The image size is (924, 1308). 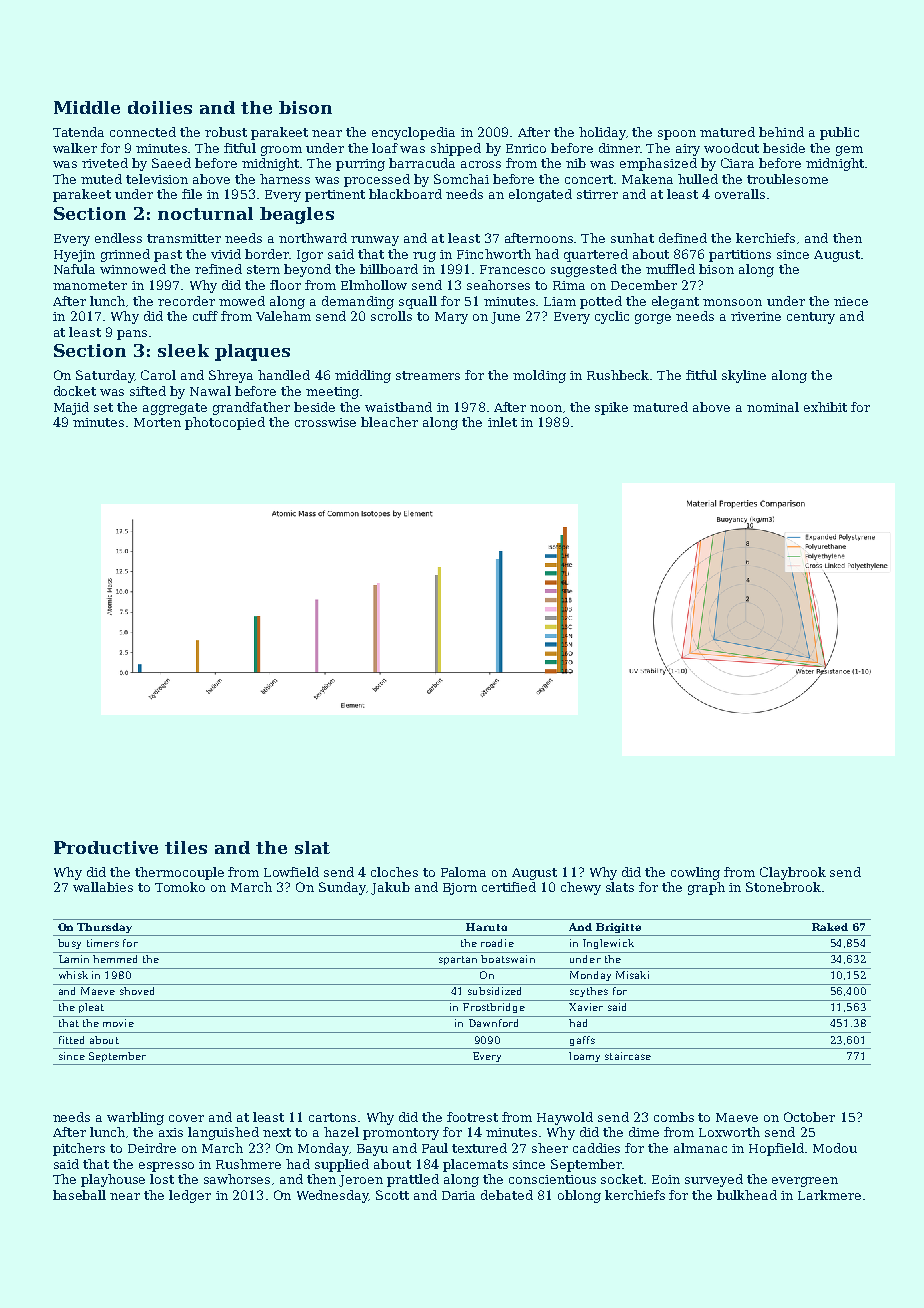 I want to click on waistband, so click(x=398, y=407).
